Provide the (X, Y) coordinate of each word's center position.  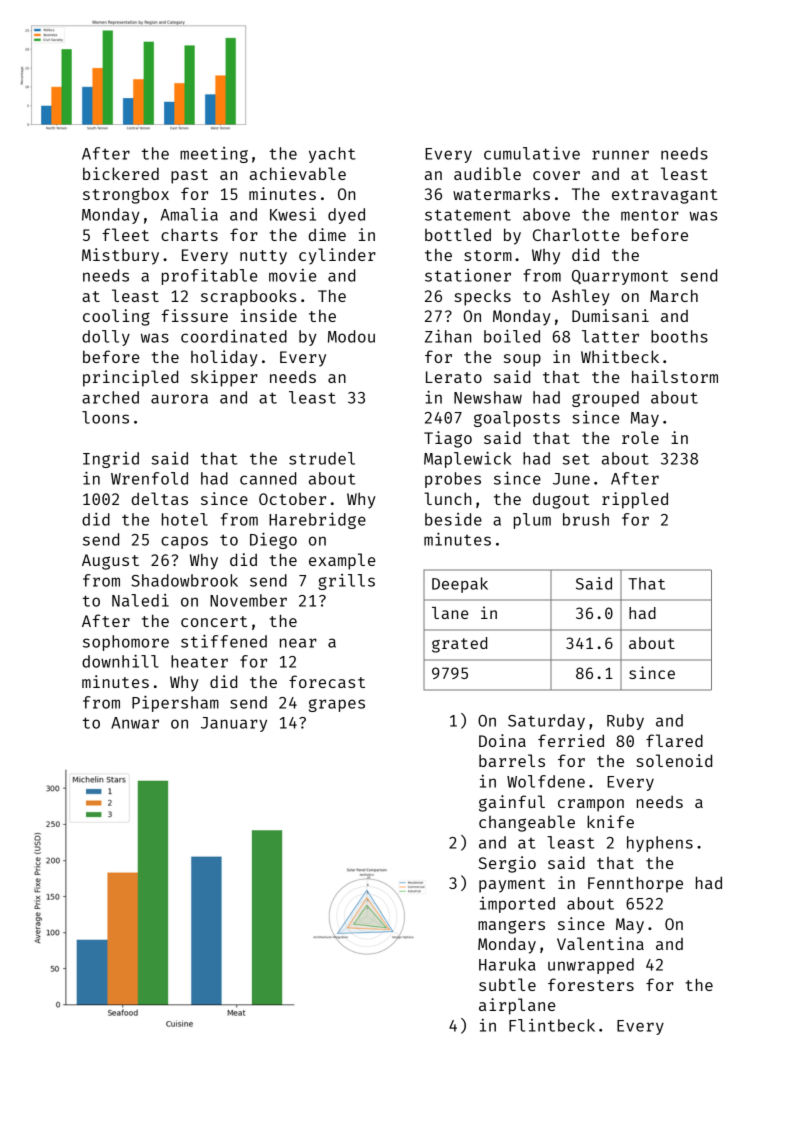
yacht (332, 155)
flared (674, 740)
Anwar (135, 723)
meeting (214, 155)
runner (620, 155)
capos (184, 542)
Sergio (507, 864)
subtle (507, 984)
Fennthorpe (635, 884)
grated (459, 645)
